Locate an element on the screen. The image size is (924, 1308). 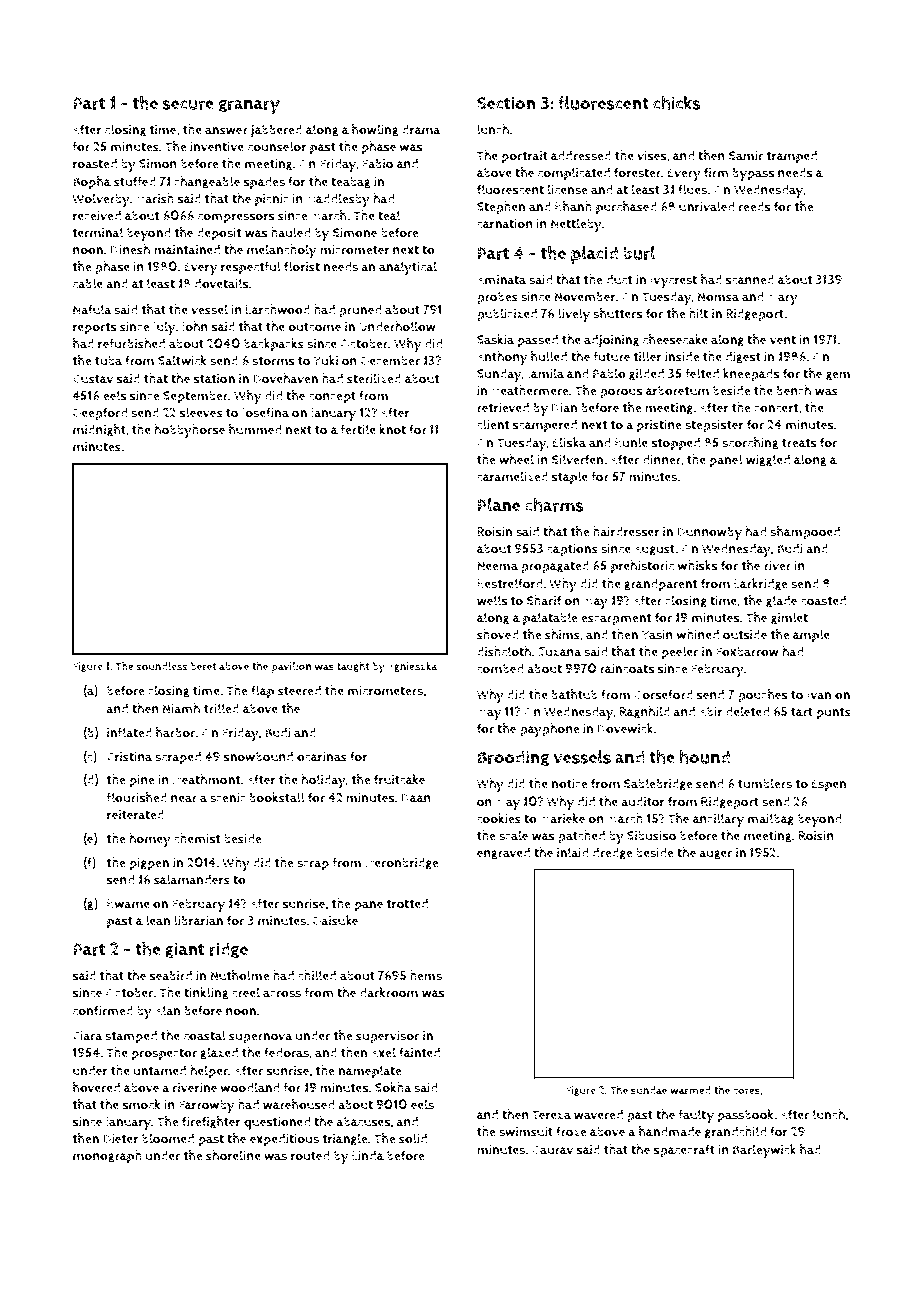
smock is located at coordinates (141, 1104).
